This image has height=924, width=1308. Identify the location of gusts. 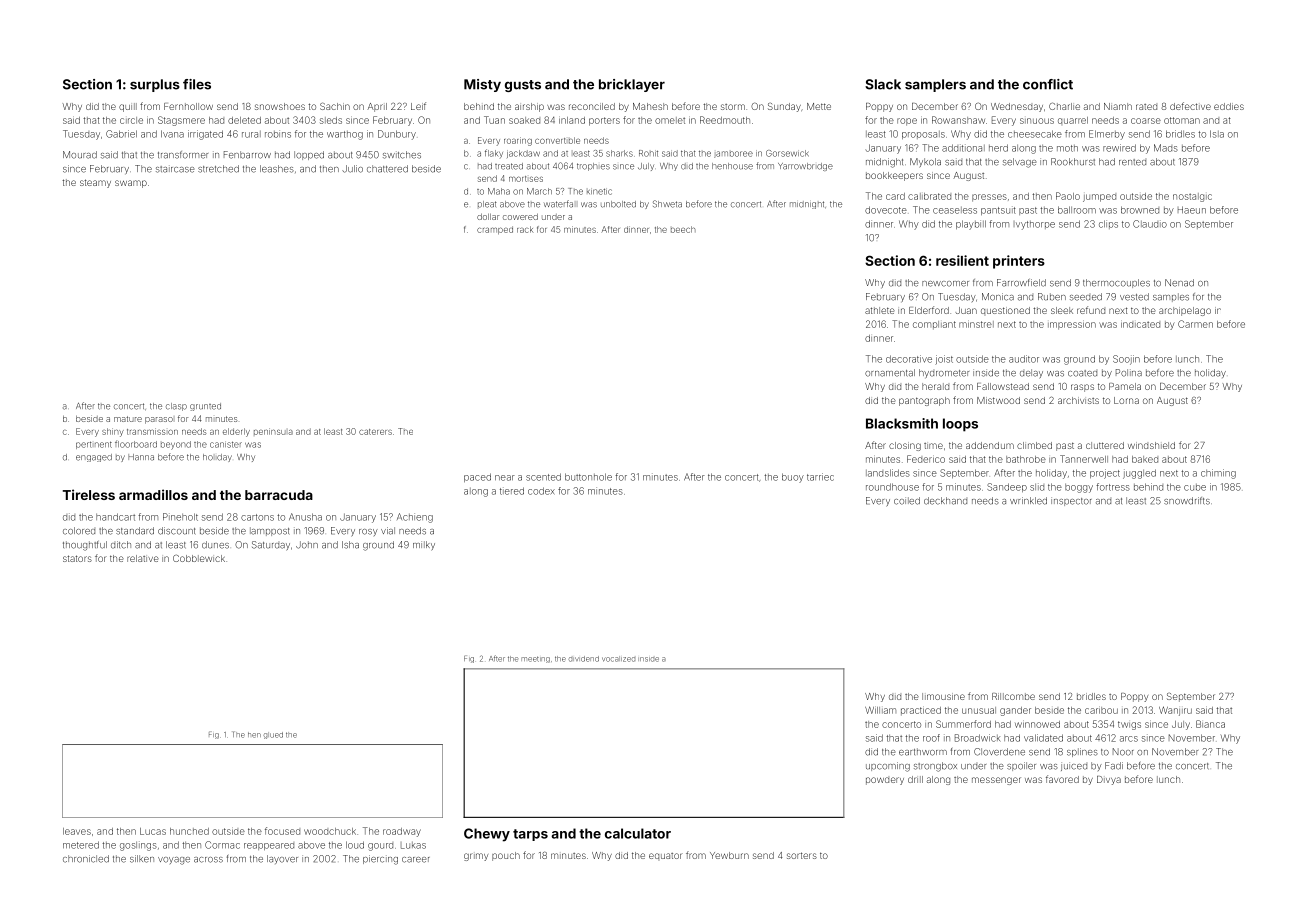
(523, 86).
